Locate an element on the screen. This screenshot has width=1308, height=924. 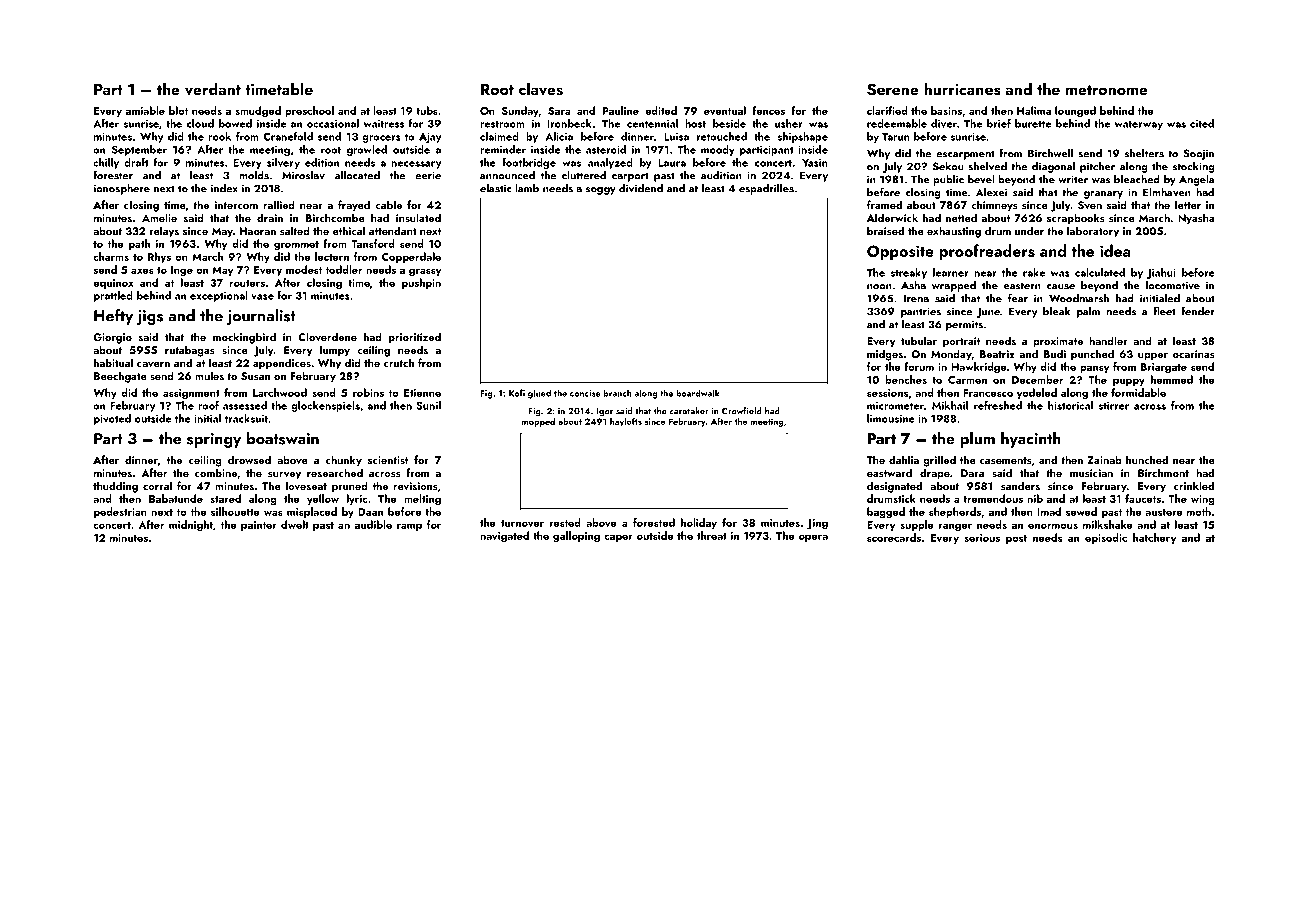
researched is located at coordinates (335, 472).
